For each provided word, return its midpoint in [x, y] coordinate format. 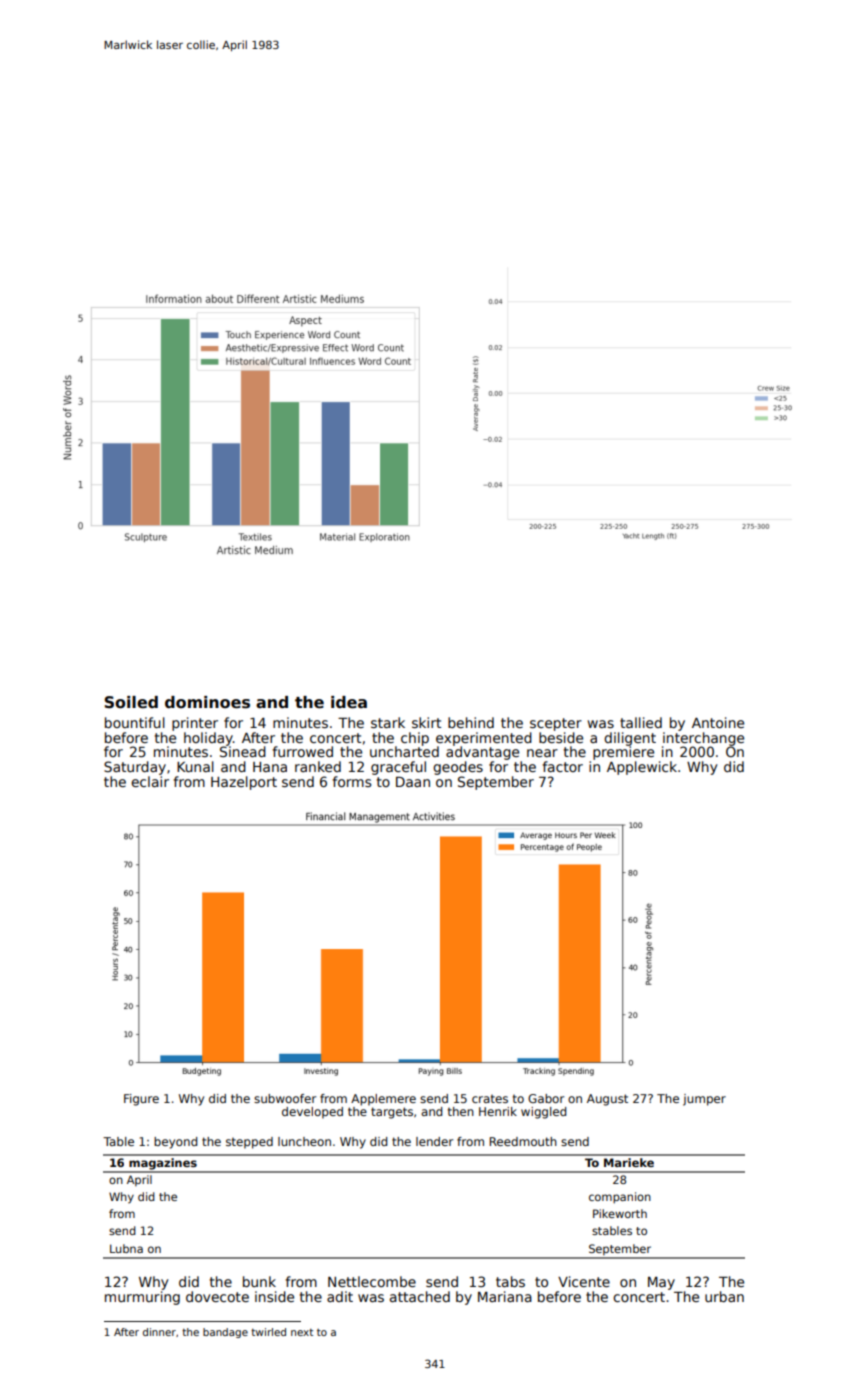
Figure [141, 1100]
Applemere [383, 1100]
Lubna [126, 1248]
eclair [150, 781]
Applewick [642, 768]
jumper [704, 1100]
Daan [413, 782]
